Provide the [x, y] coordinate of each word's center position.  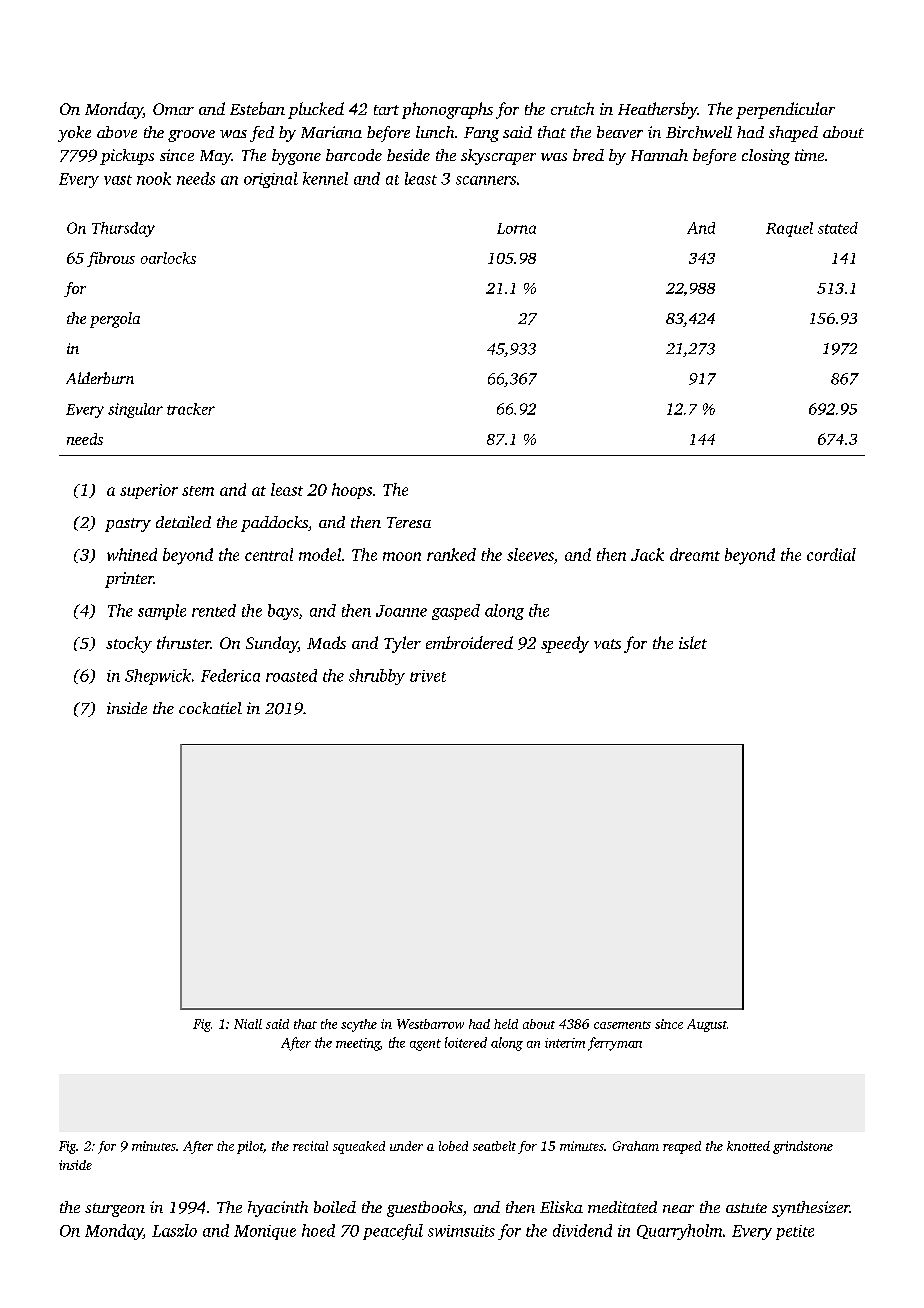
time [809, 155]
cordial [831, 554]
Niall [248, 1024]
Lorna [516, 228]
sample [162, 612]
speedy [565, 644]
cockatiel [210, 708]
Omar [173, 109]
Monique [265, 1232]
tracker [191, 409]
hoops [352, 491]
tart [386, 110]
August [707, 1025]
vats [607, 644]
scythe [359, 1025]
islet [693, 642]
